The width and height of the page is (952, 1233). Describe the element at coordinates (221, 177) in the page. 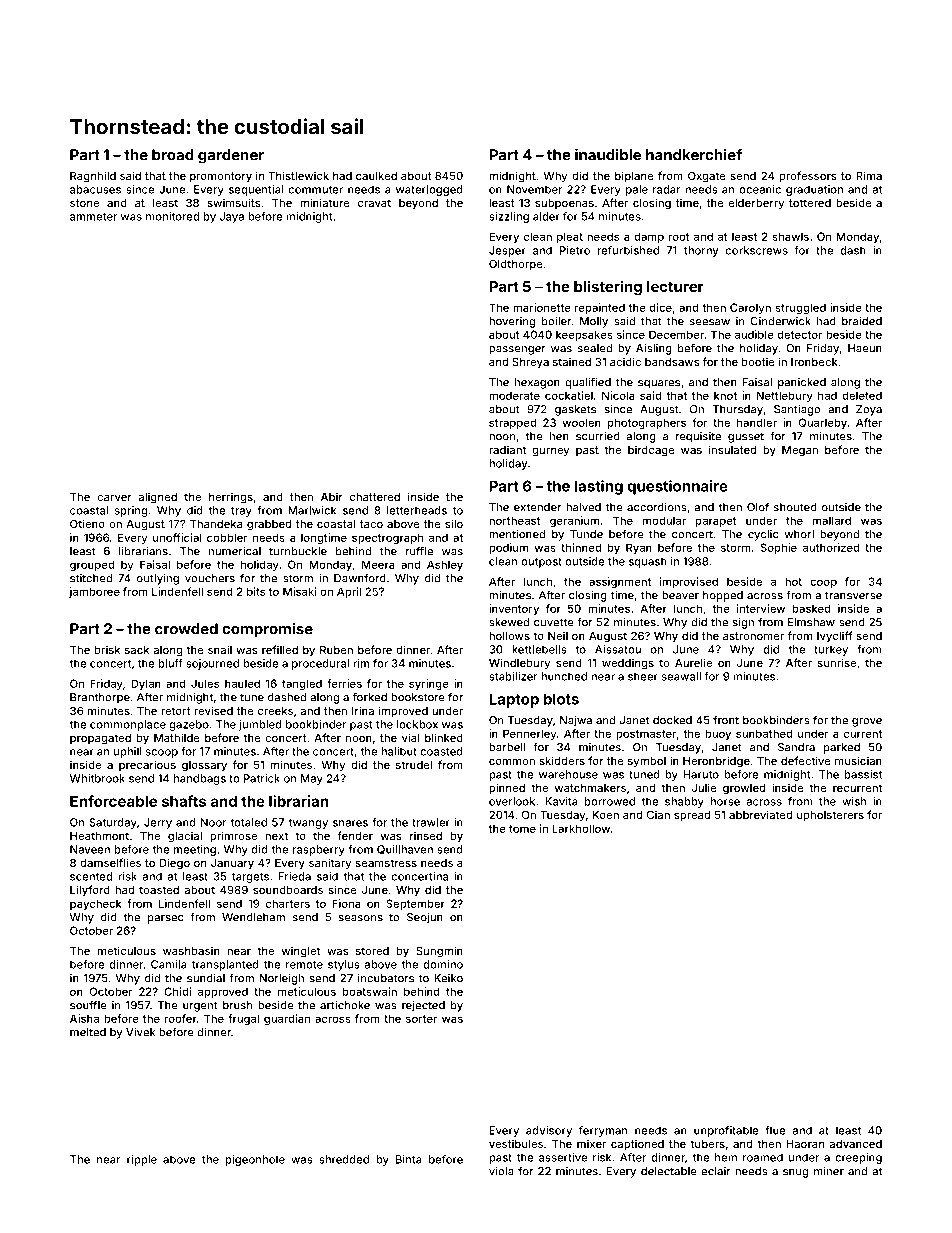

I see `promontory` at that location.
